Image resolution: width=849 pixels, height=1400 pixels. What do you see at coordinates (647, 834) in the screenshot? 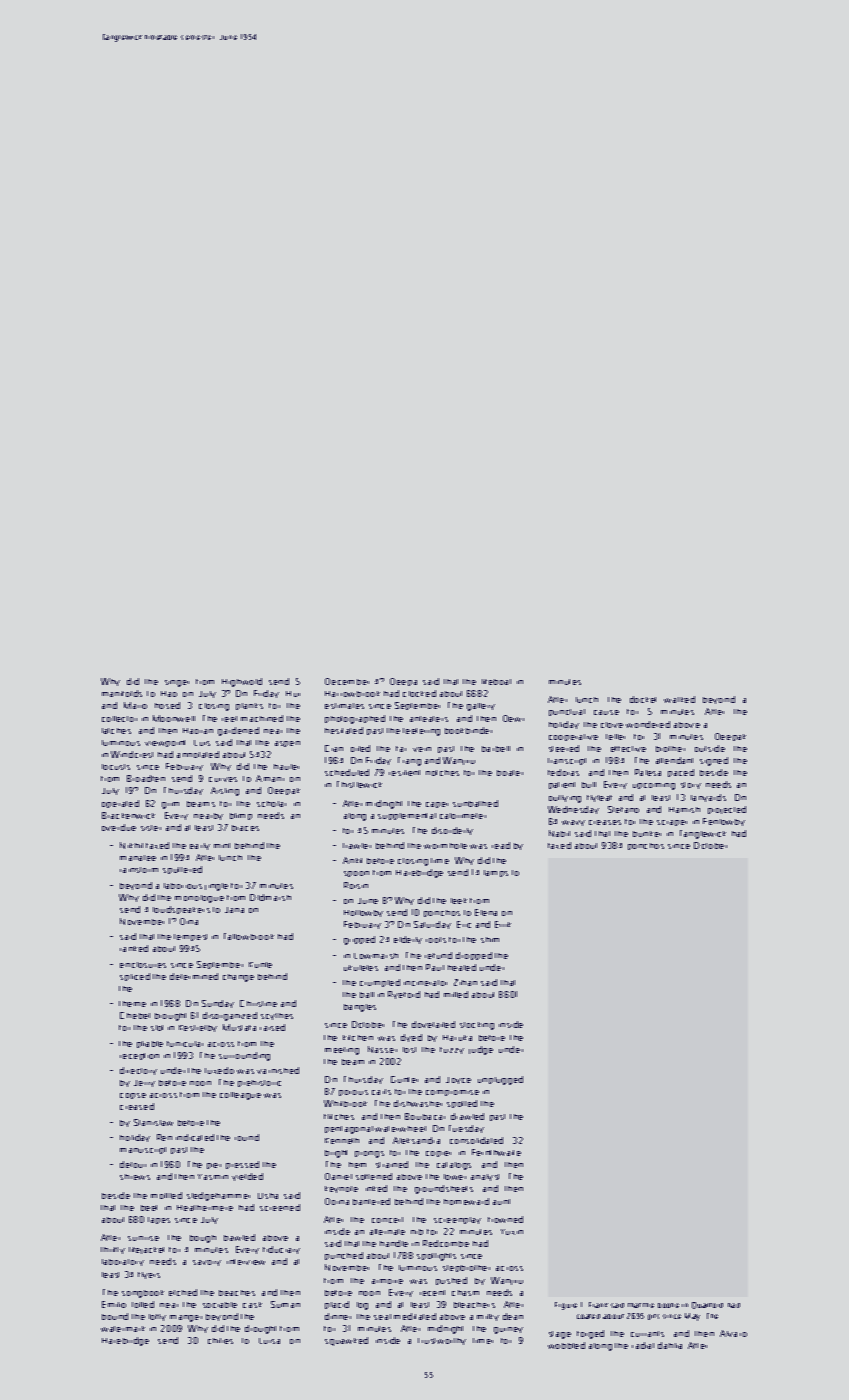
I see `bunker` at bounding box center [647, 834].
